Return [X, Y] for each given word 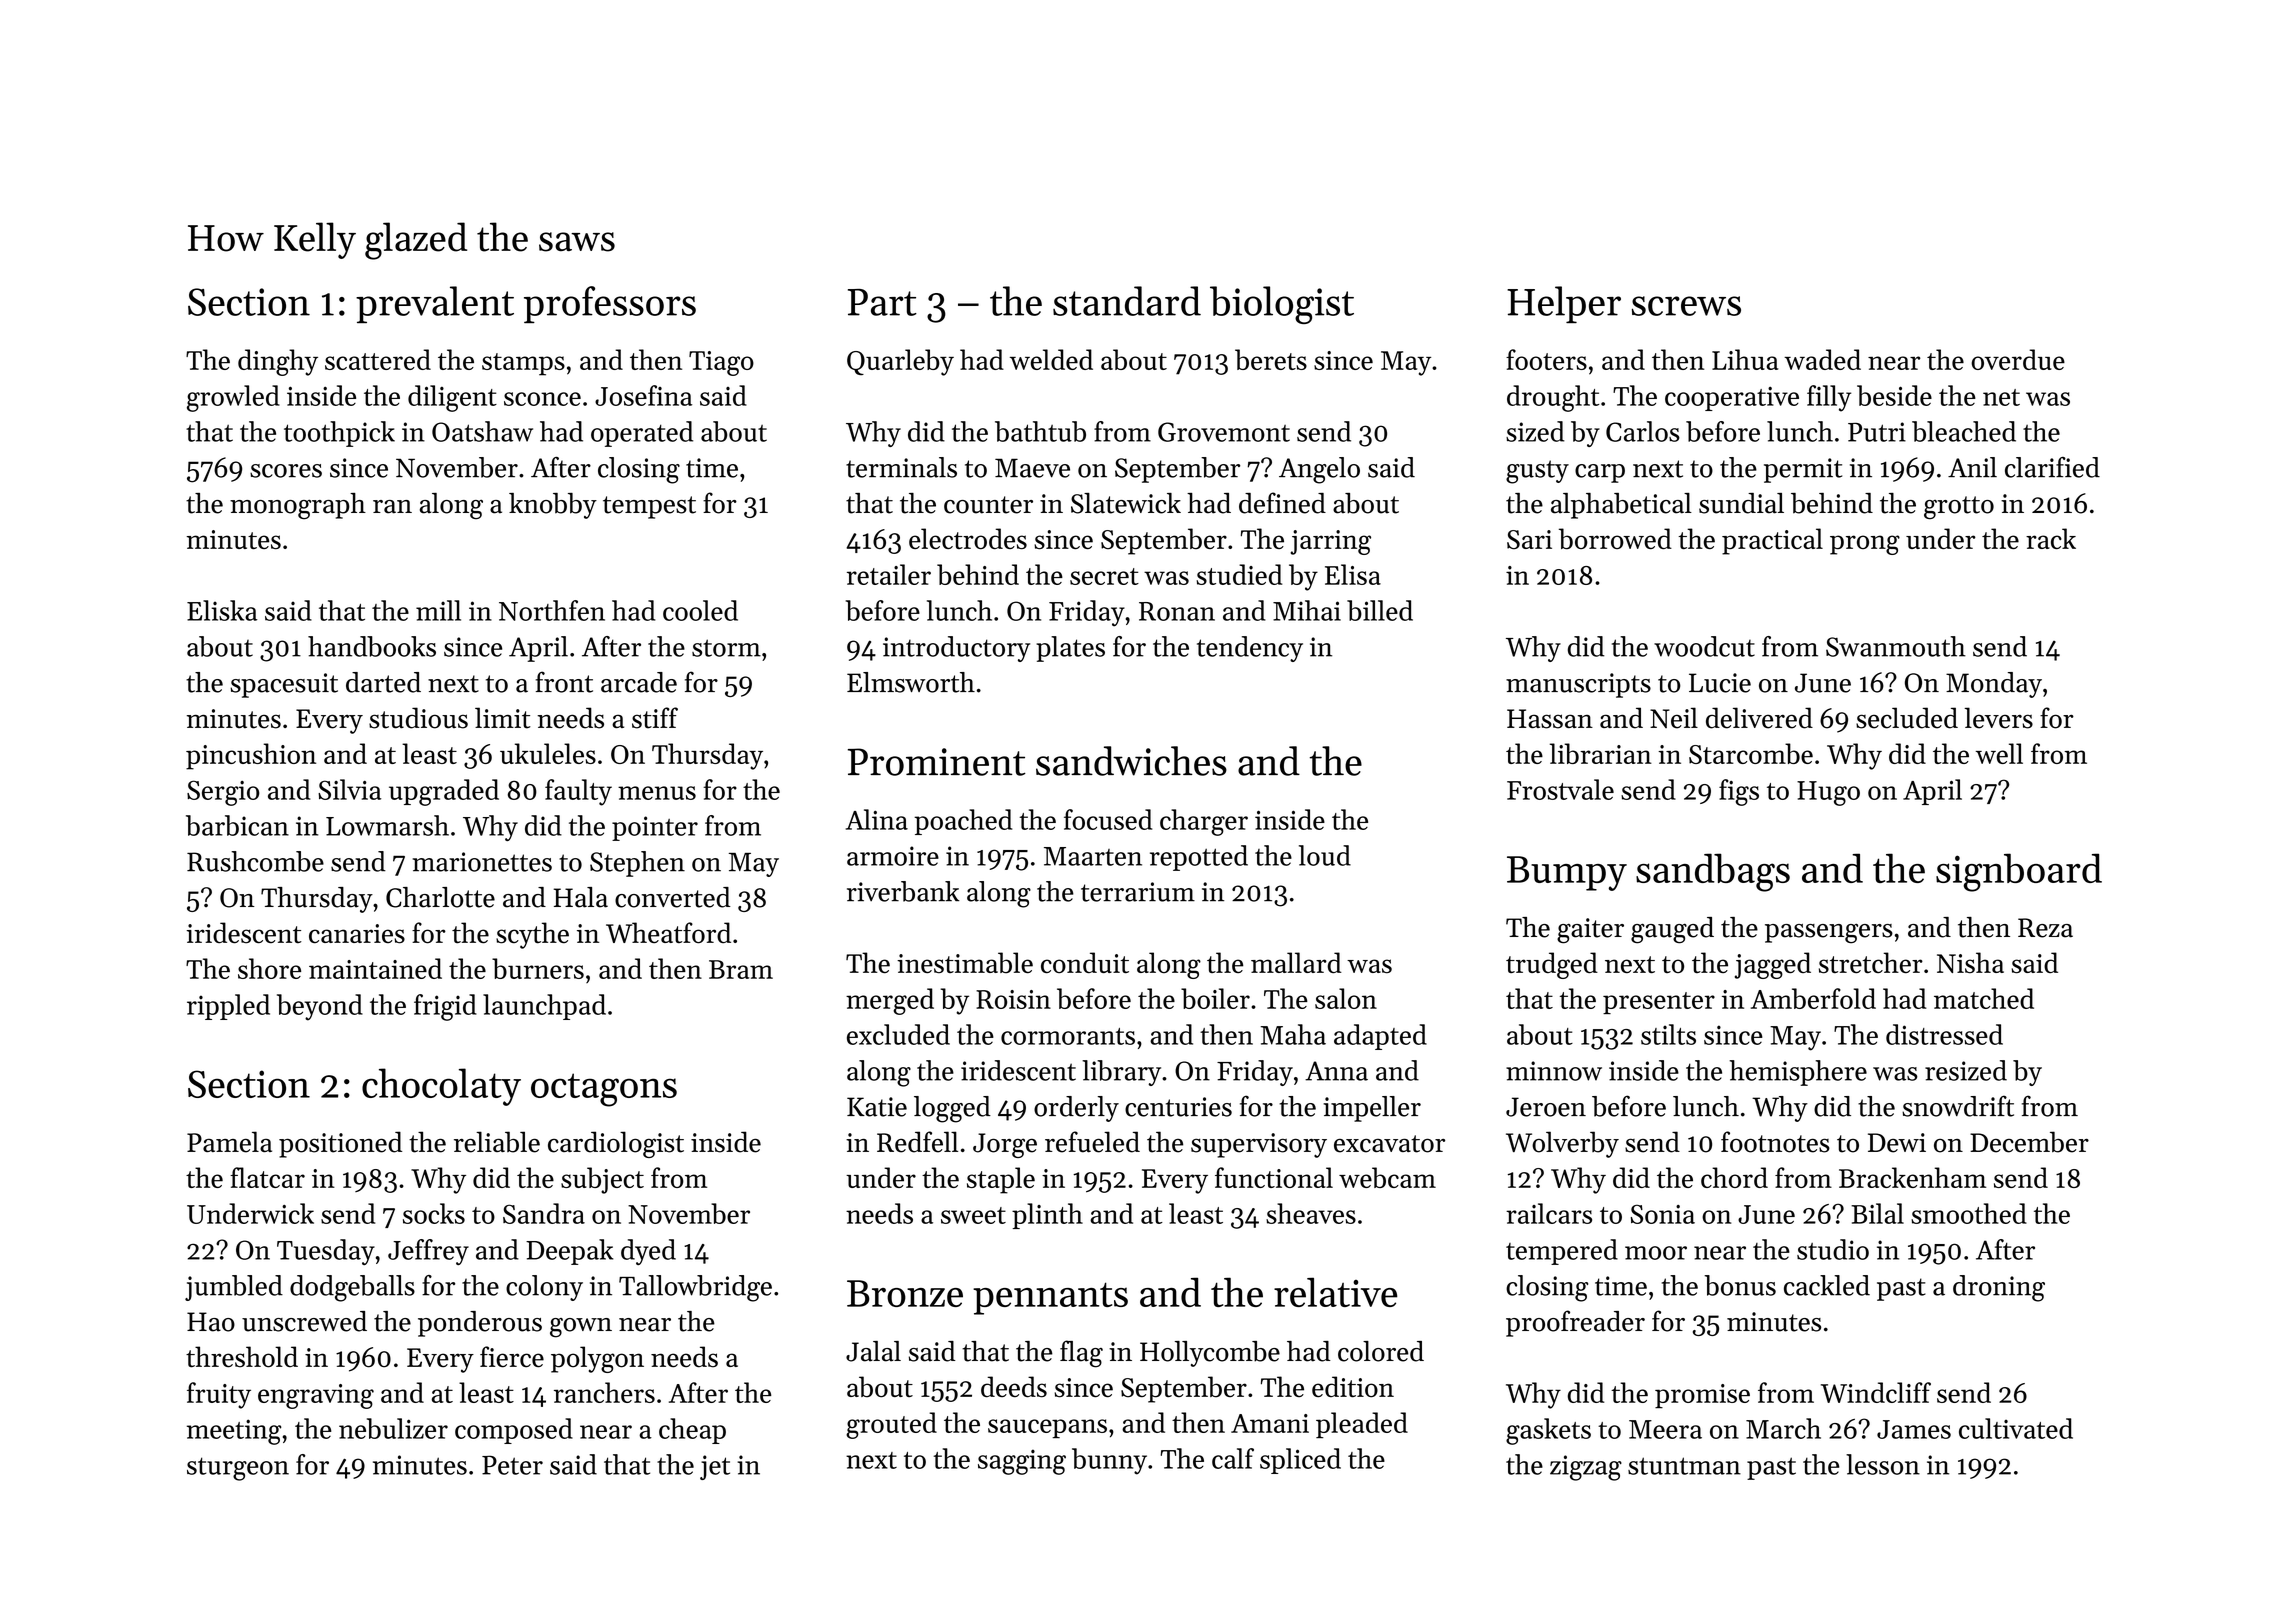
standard [1127, 301]
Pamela [229, 1142]
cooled [700, 610]
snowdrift [1958, 1106]
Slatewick [1126, 503]
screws [1686, 306]
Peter [512, 1465]
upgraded [444, 792]
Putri [1877, 432]
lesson [1883, 1464]
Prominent [937, 762]
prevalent [435, 304]
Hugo [1828, 793]
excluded [898, 1034]
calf [1233, 1458]
